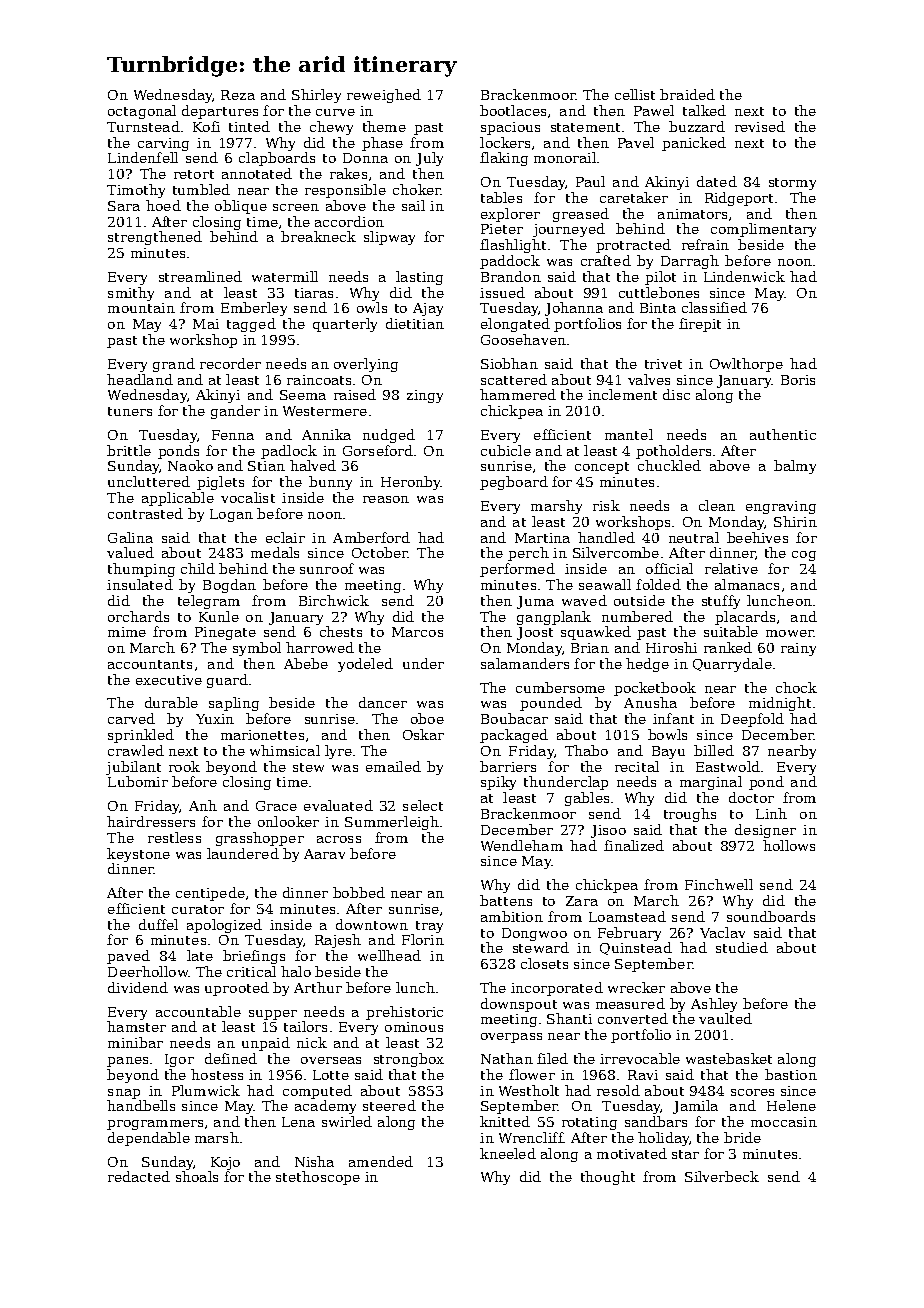 The width and height of the document is (924, 1308). What do you see at coordinates (757, 537) in the document?
I see `beehives` at bounding box center [757, 537].
